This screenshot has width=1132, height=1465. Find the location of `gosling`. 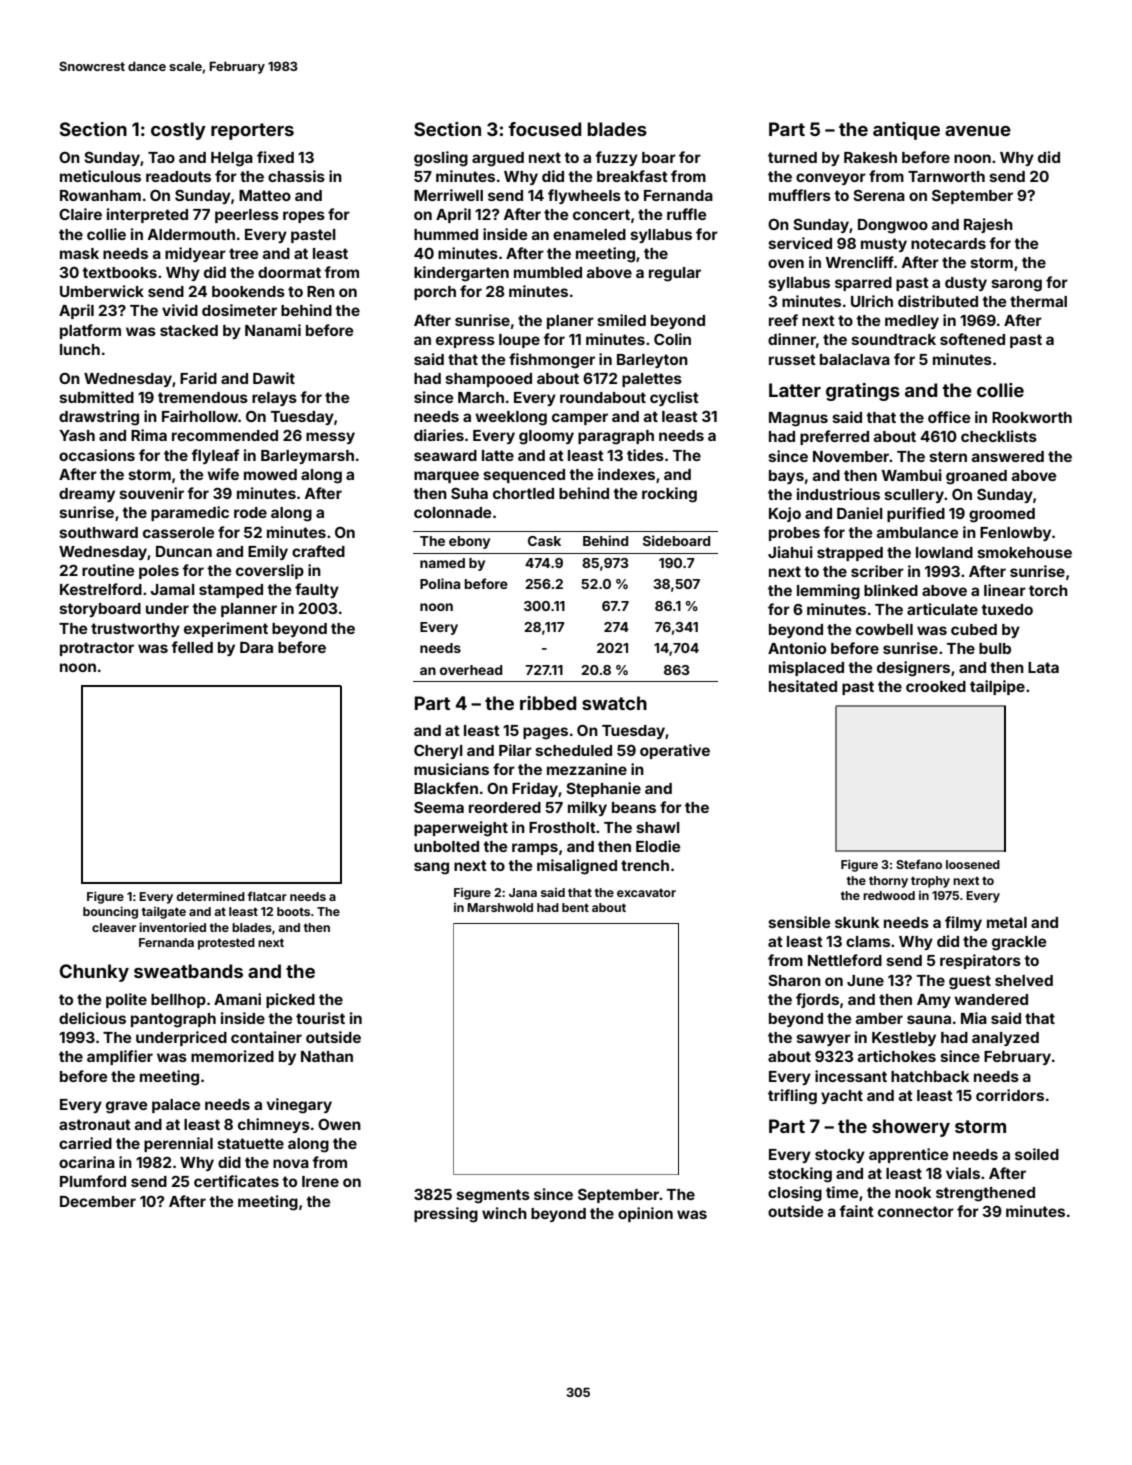

gosling is located at coordinates (441, 159).
